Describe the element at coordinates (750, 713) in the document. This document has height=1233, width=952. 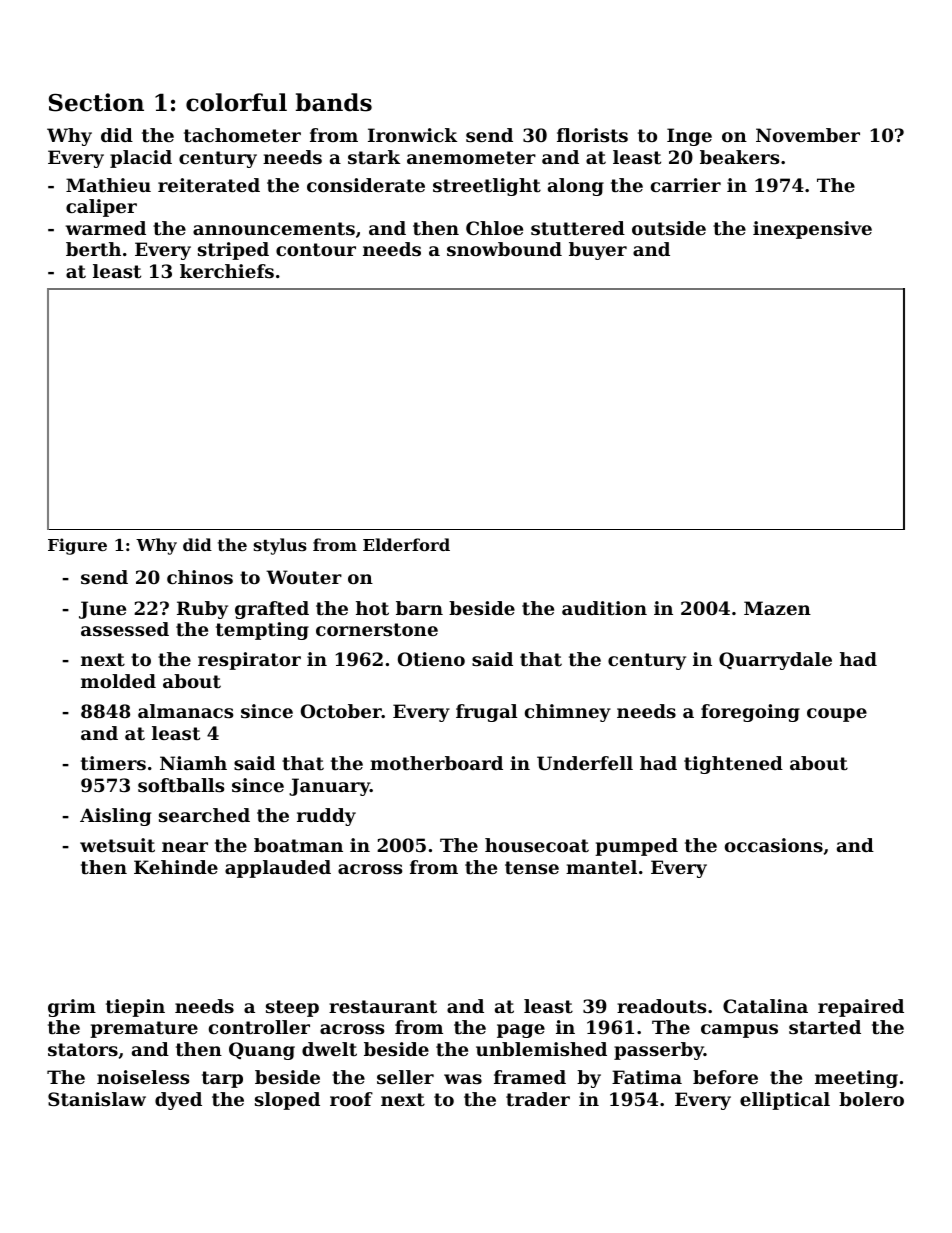
I see `foregoing` at that location.
